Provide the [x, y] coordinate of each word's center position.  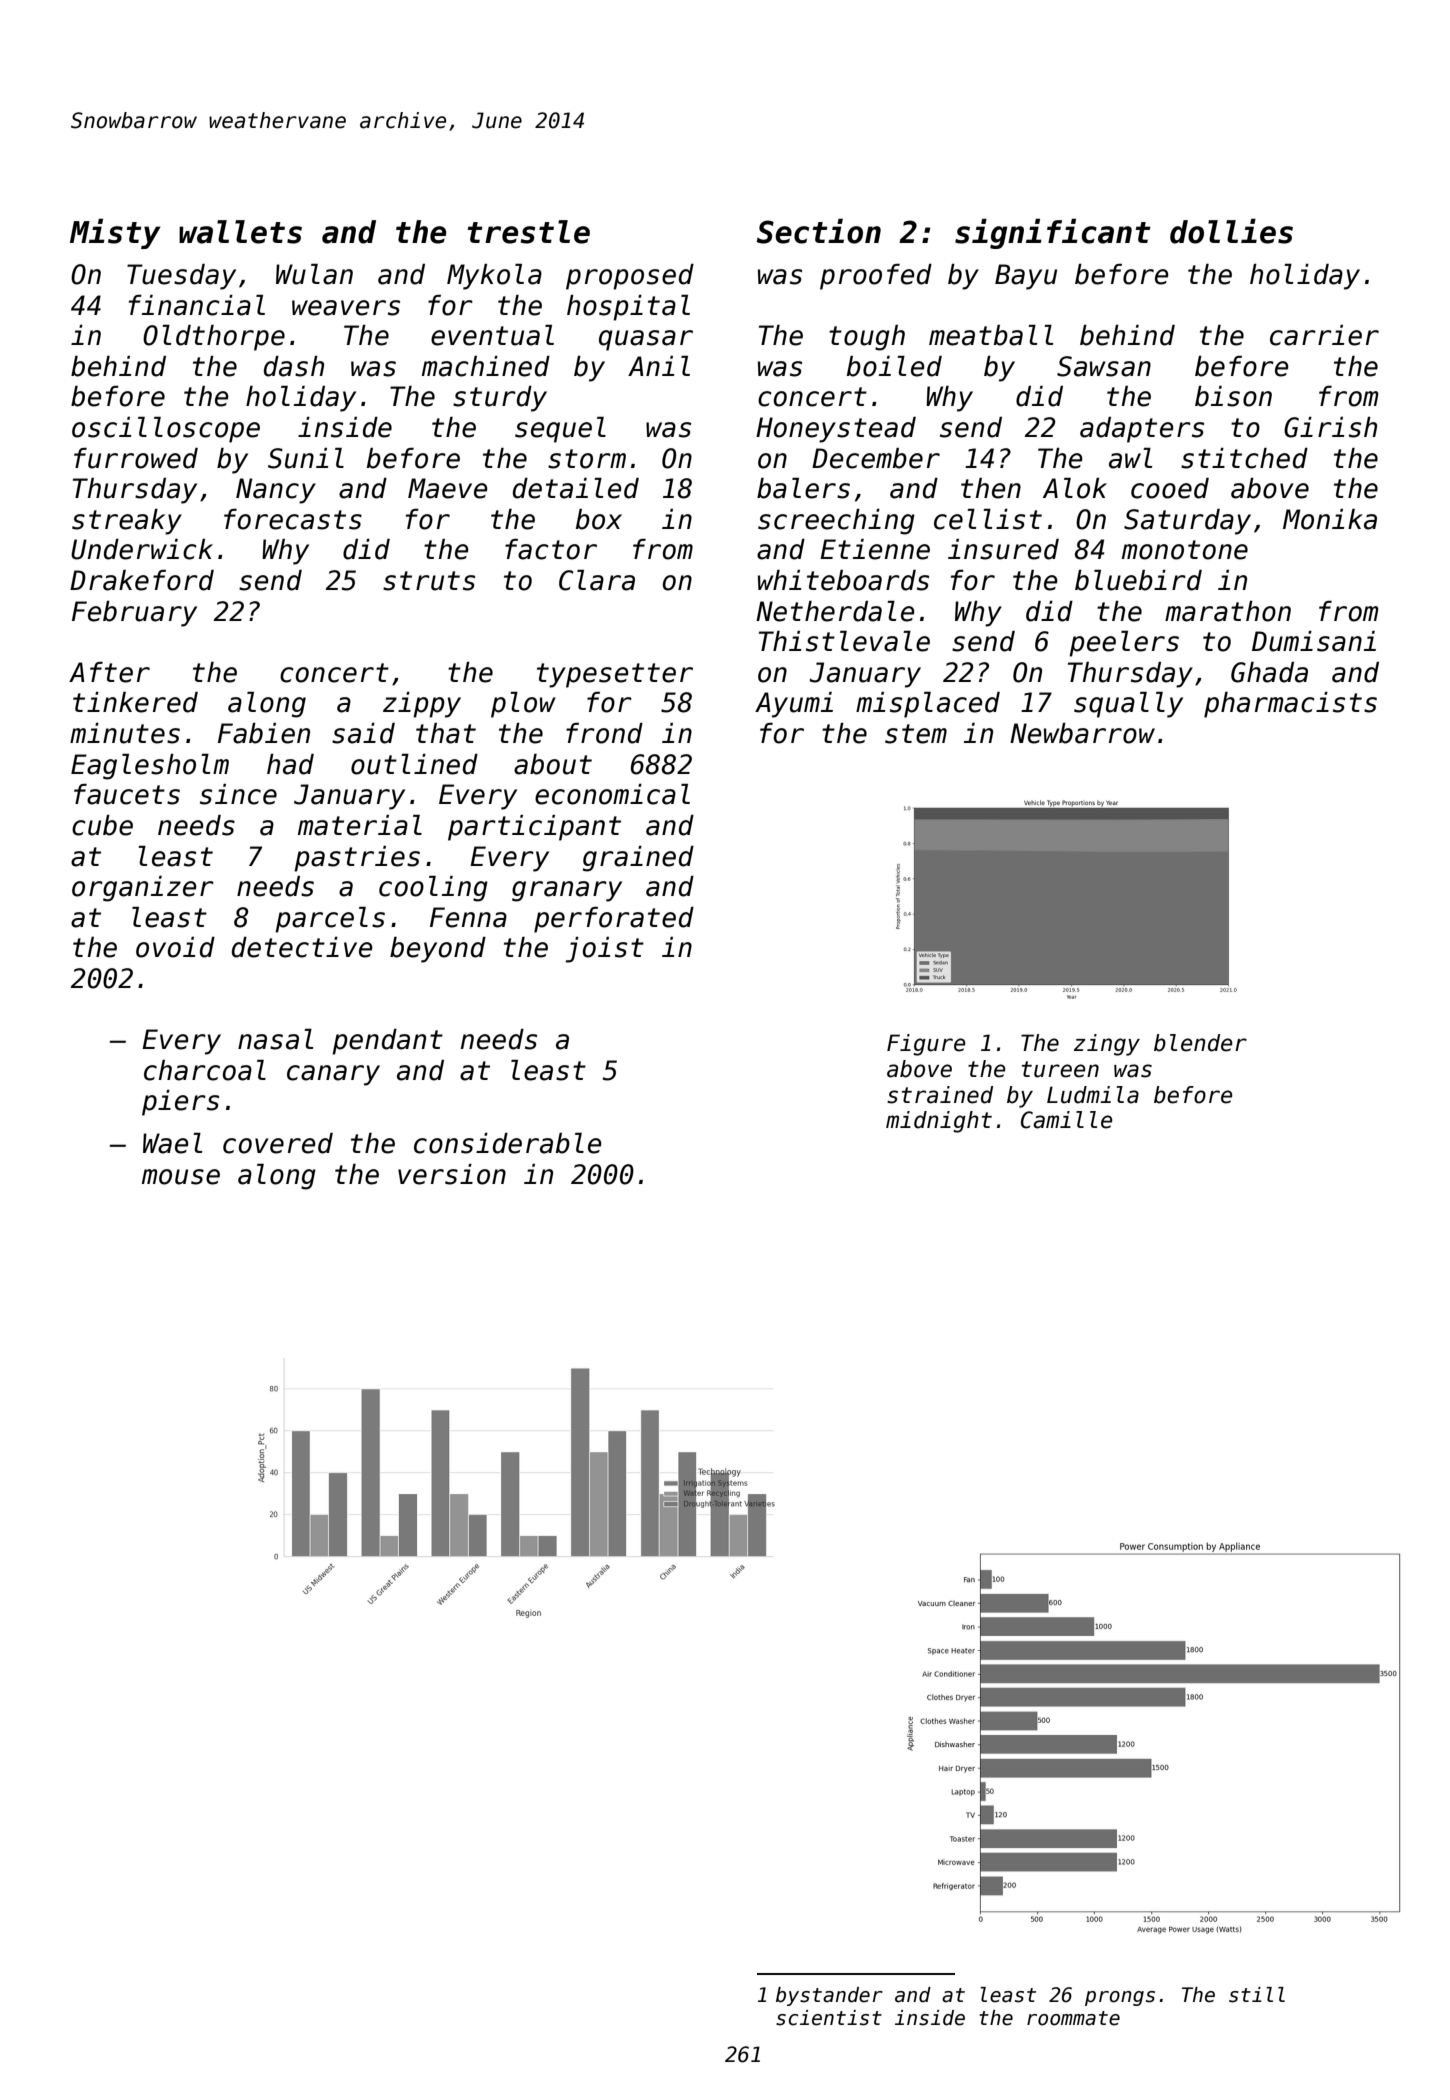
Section [818, 231]
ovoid [175, 947]
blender [1200, 1043]
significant [1053, 233]
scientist [829, 2018]
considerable [508, 1143]
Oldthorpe [214, 338]
